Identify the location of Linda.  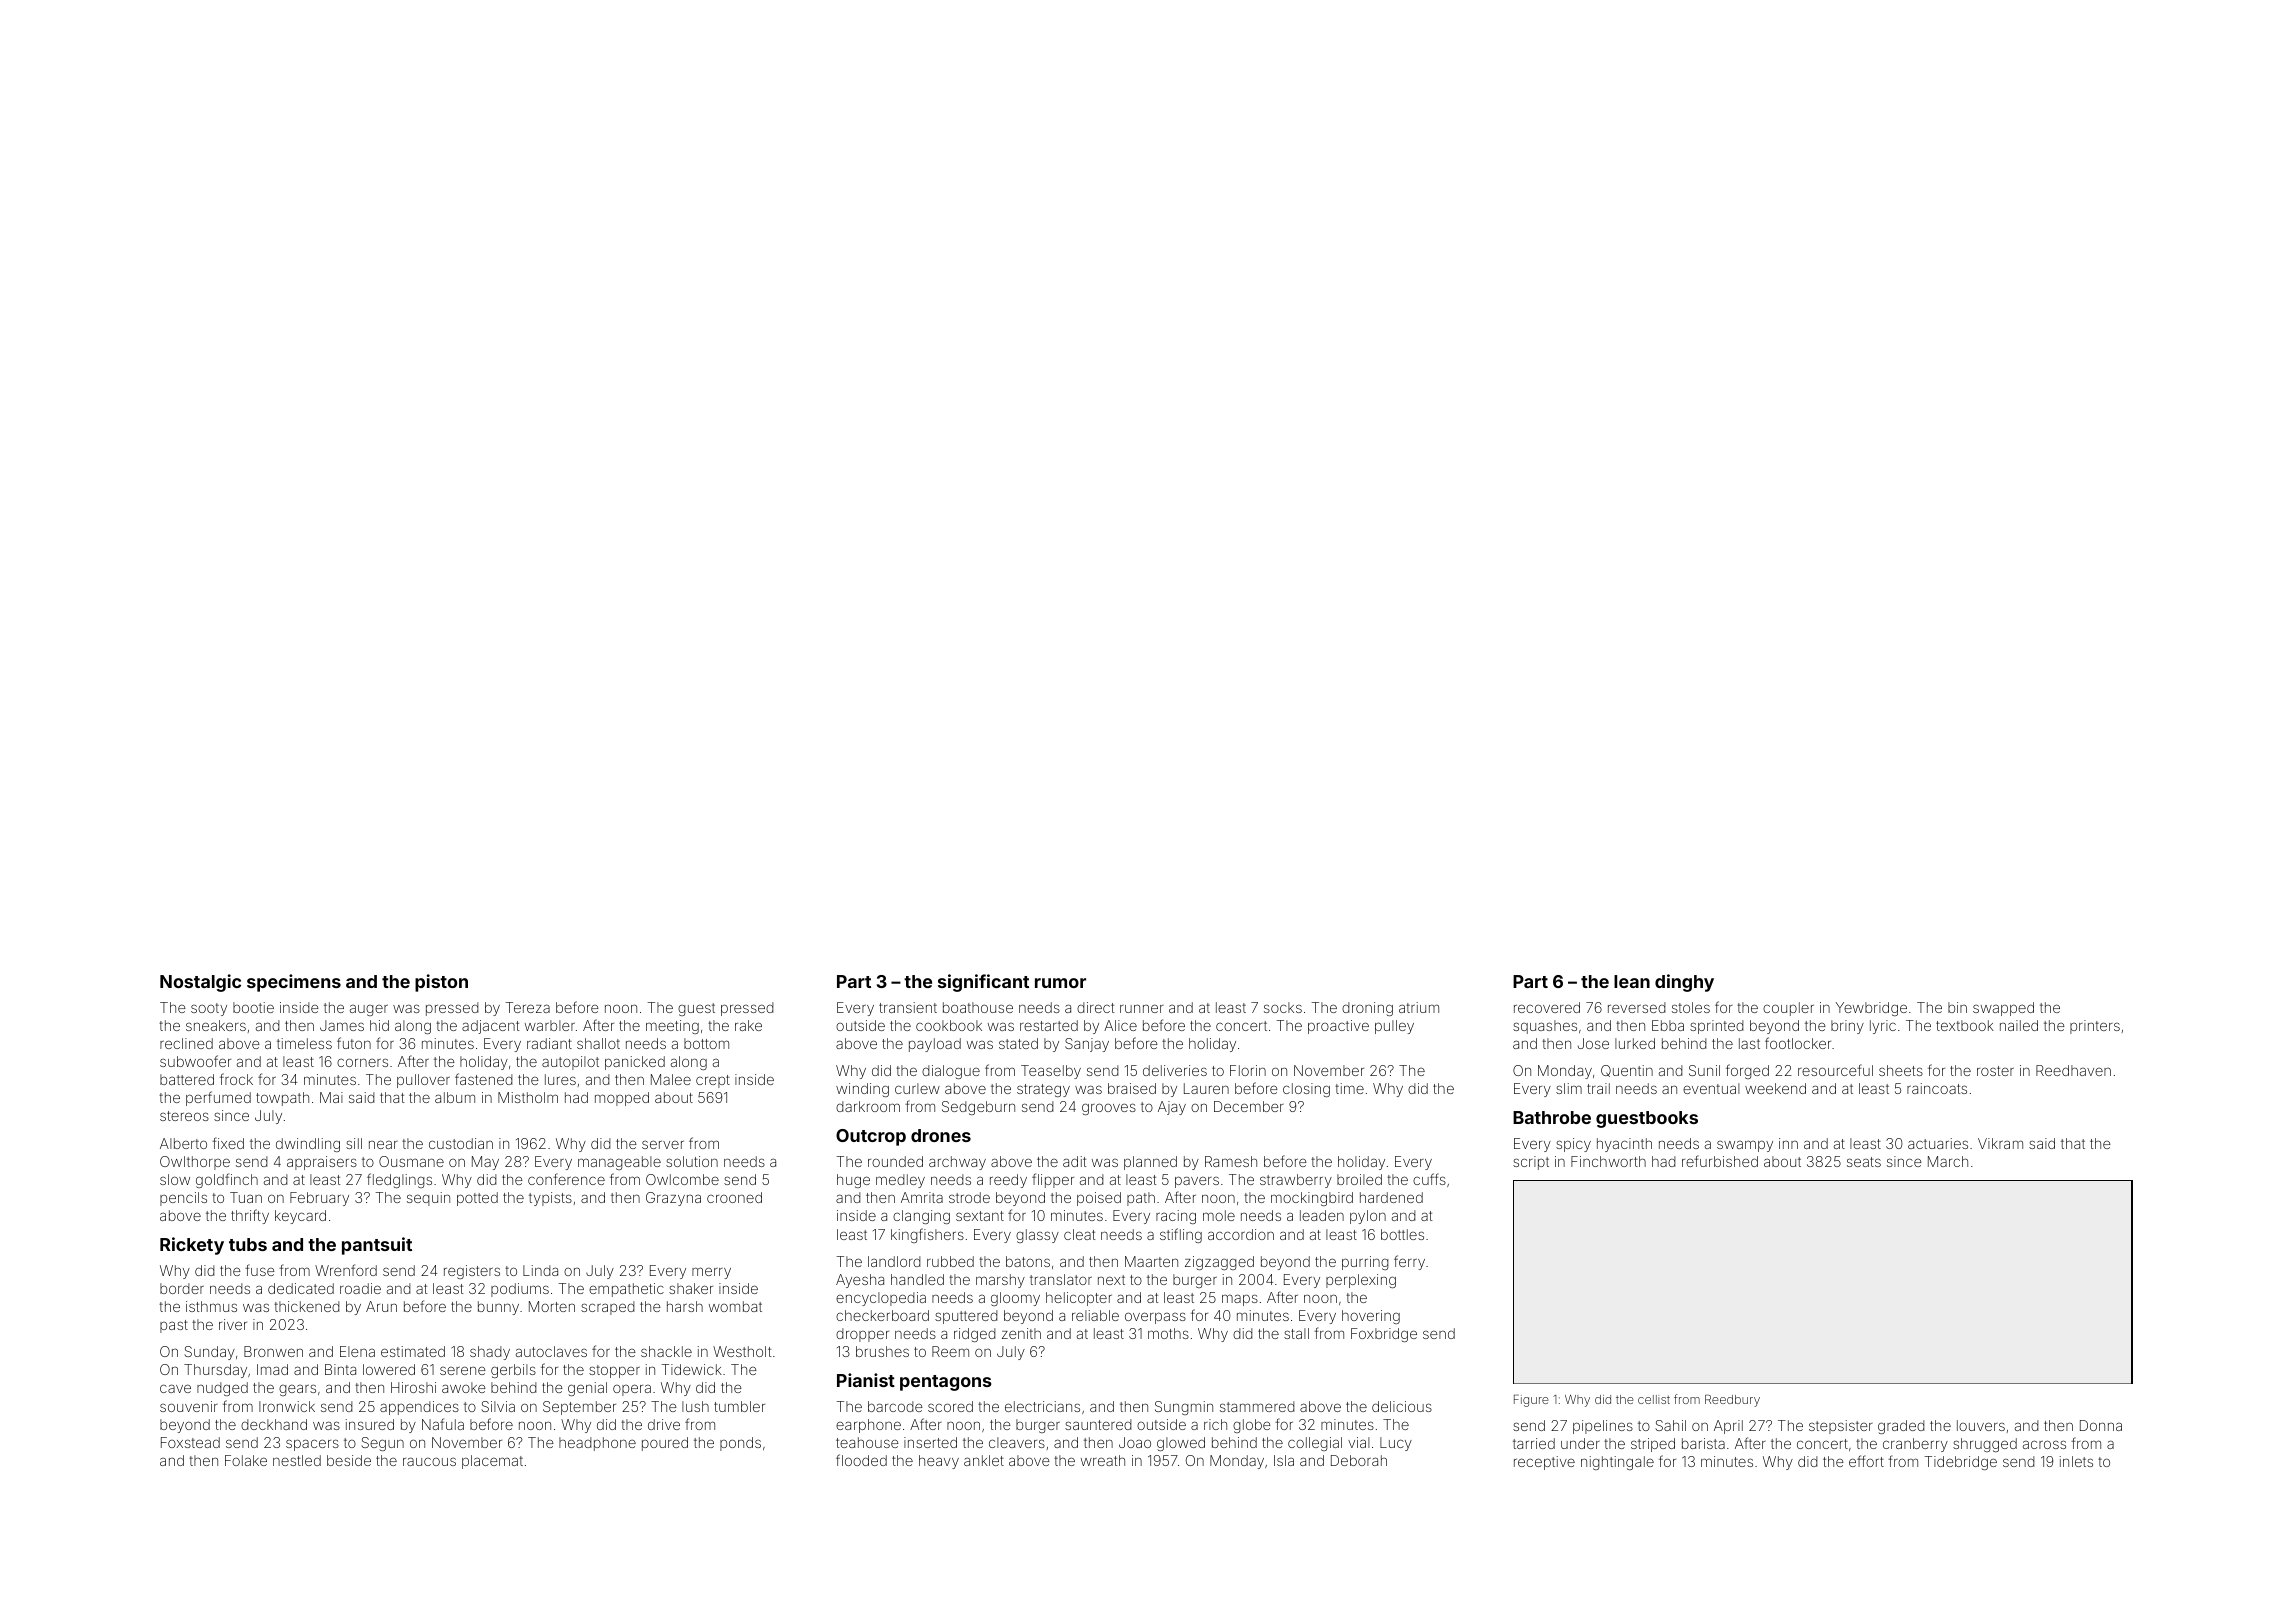
(540, 1270).
